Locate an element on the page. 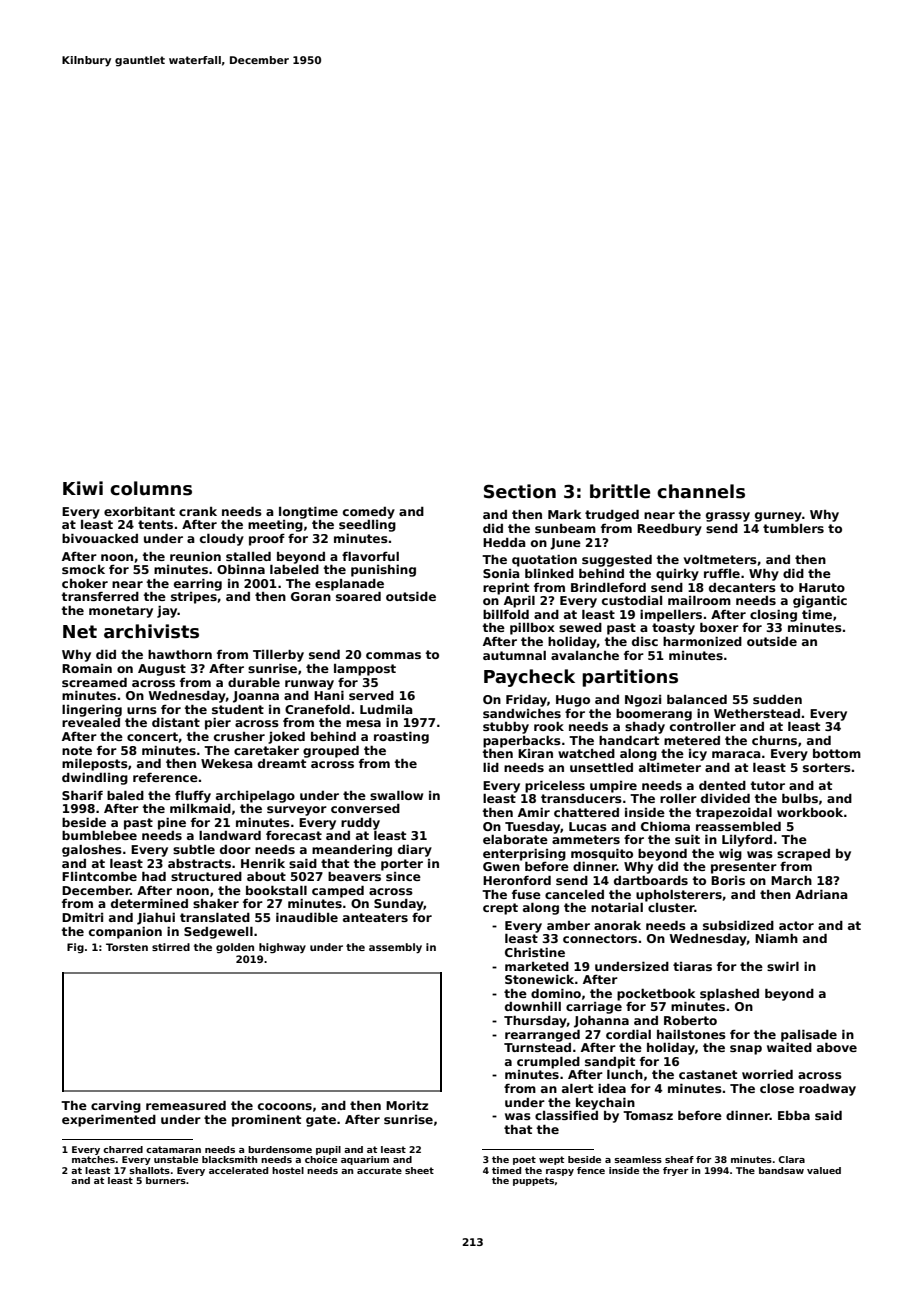  Goran is located at coordinates (311, 596).
